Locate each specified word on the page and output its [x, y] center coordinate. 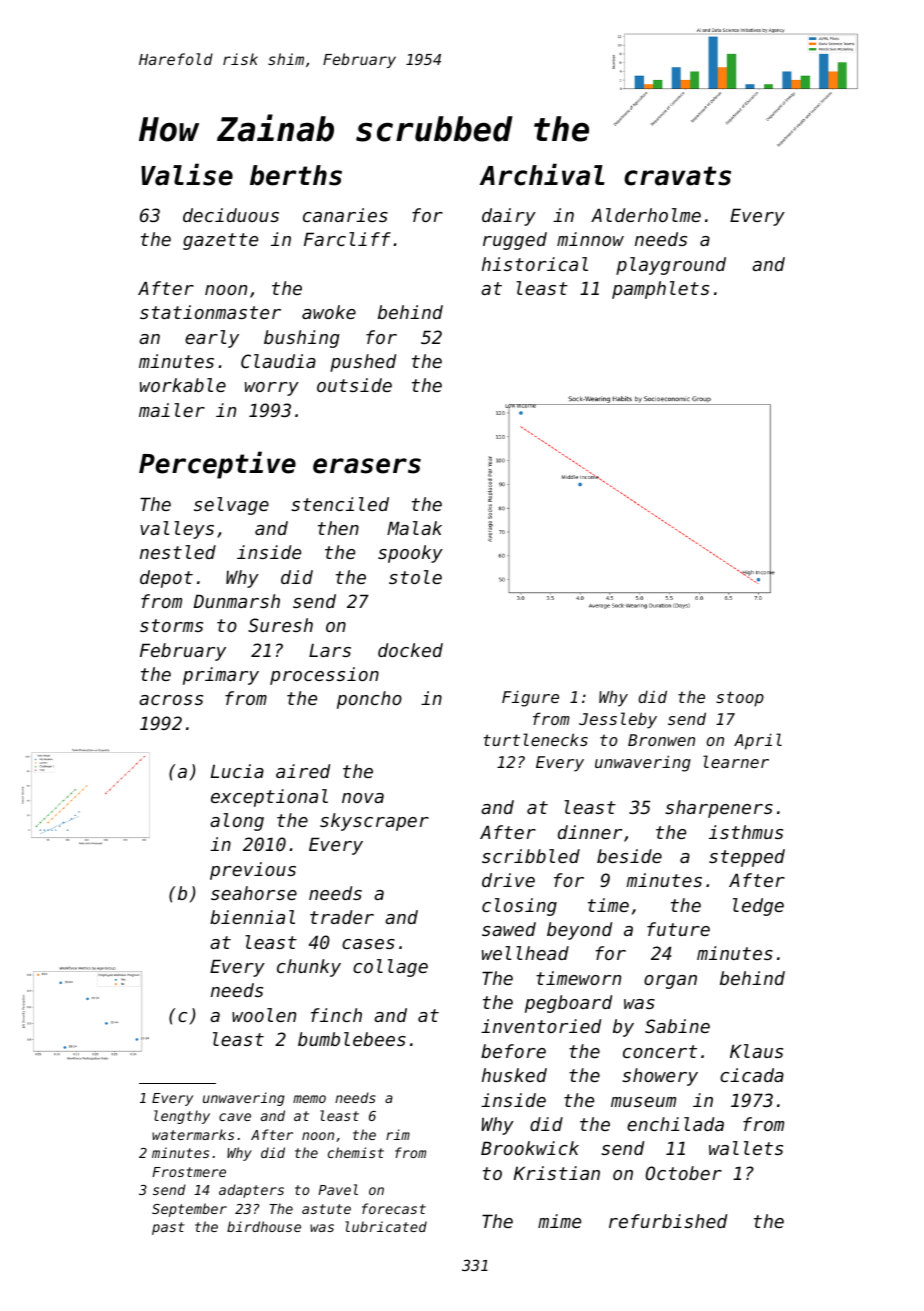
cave [235, 1117]
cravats [677, 176]
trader [342, 917]
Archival [542, 174]
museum [643, 1102]
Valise [187, 174]
